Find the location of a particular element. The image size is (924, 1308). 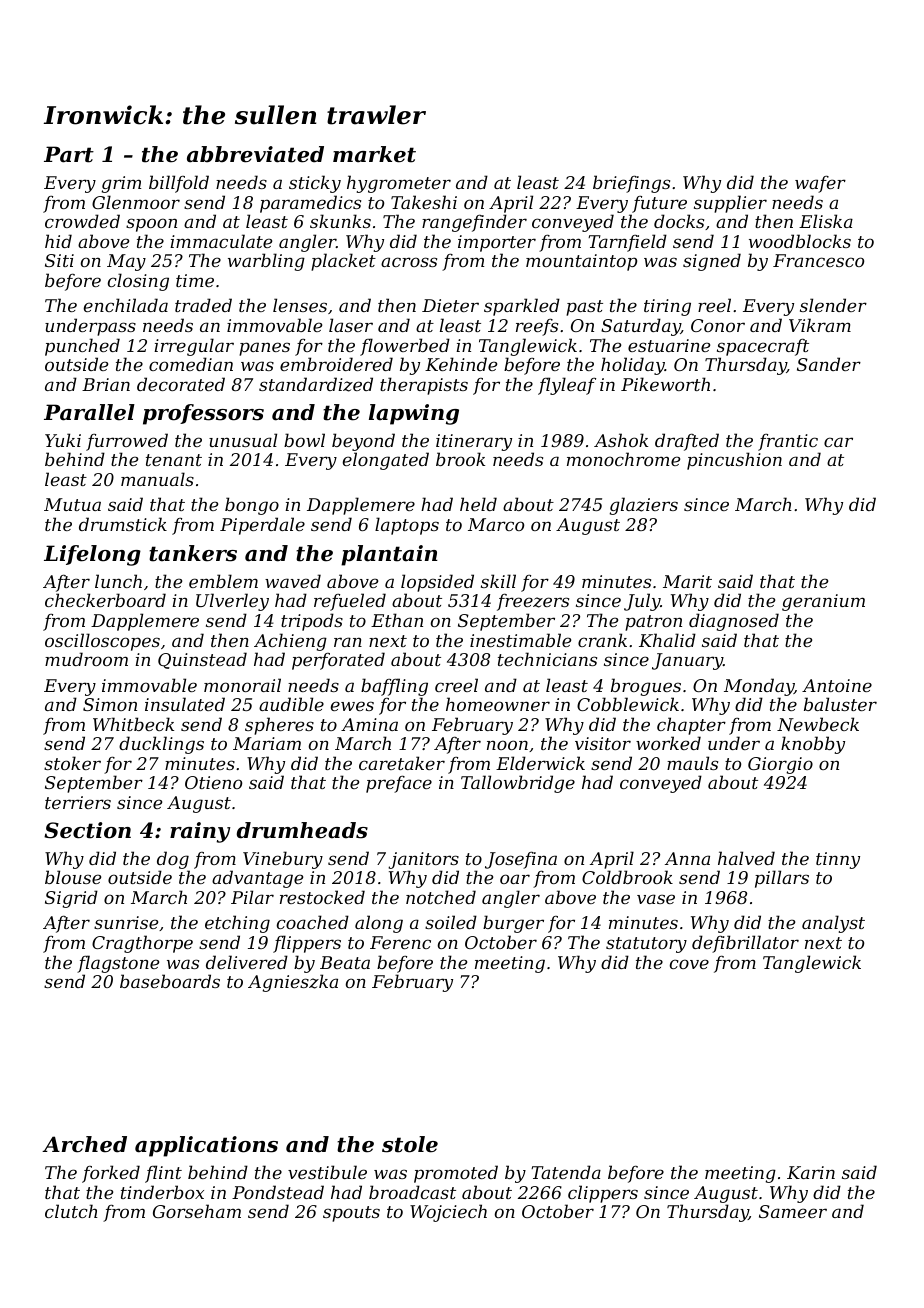

drafted is located at coordinates (687, 442).
